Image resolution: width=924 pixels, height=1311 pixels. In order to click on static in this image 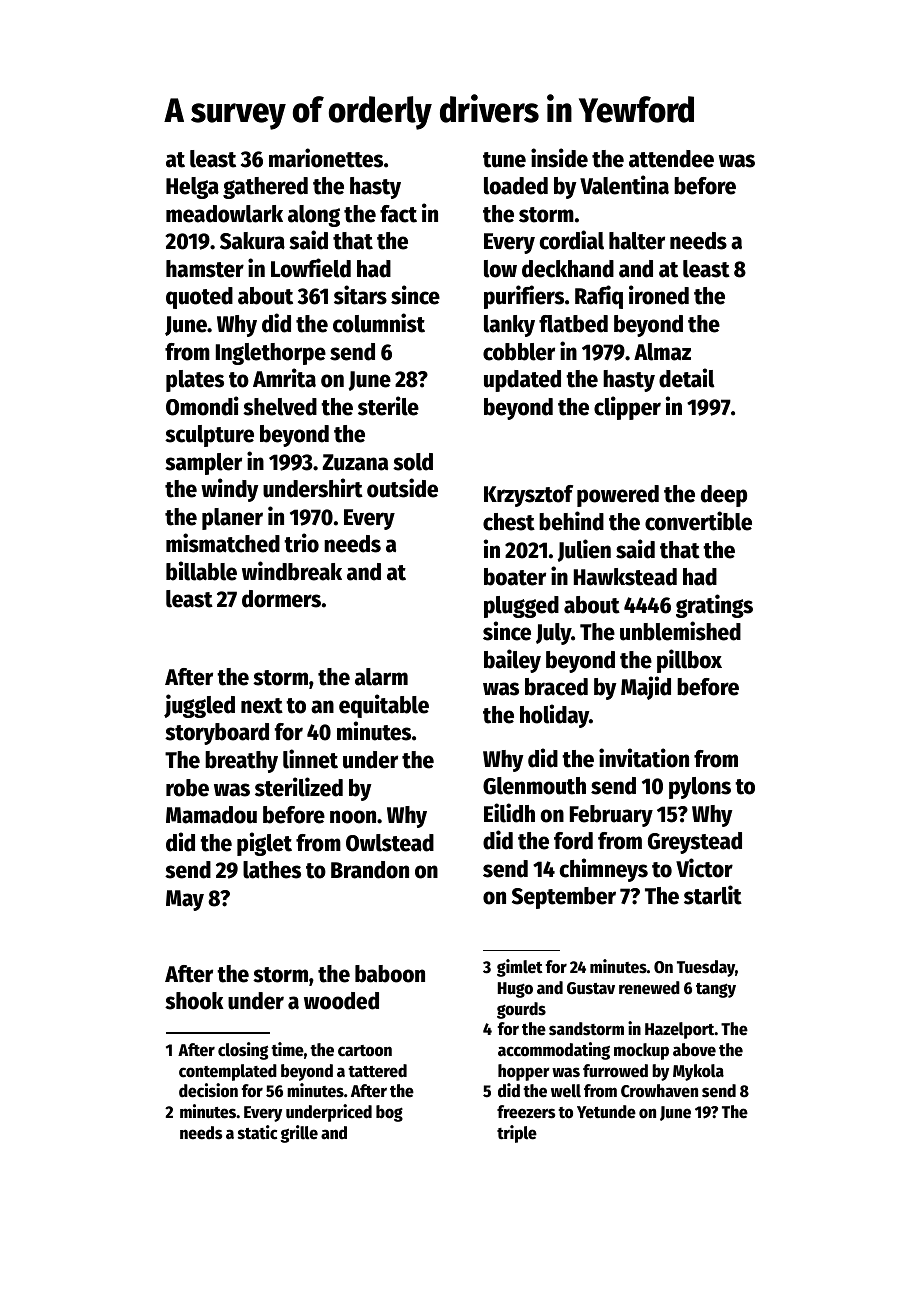, I will do `click(257, 1132)`.
